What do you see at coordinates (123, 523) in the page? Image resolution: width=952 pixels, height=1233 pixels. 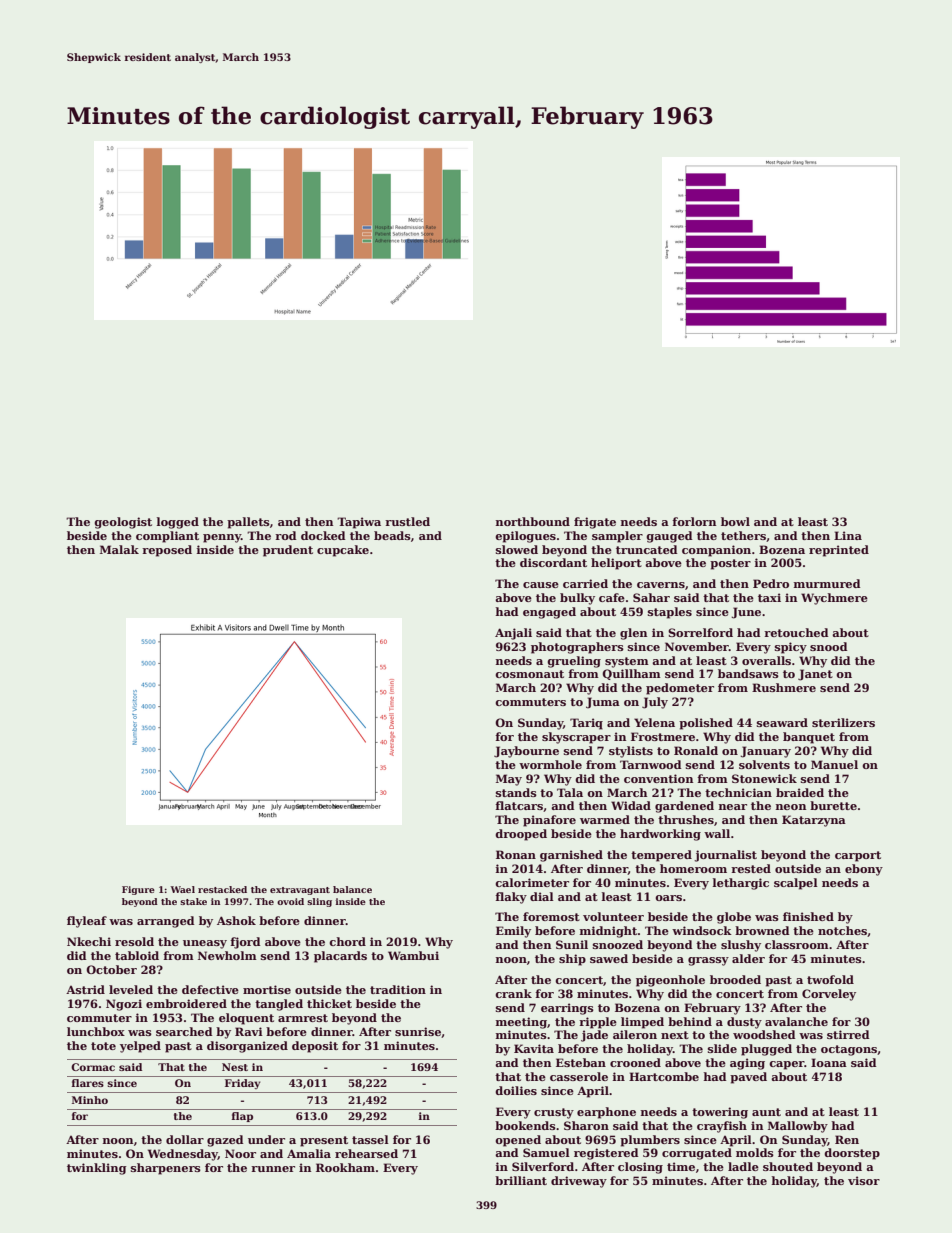 I see `geologist` at bounding box center [123, 523].
